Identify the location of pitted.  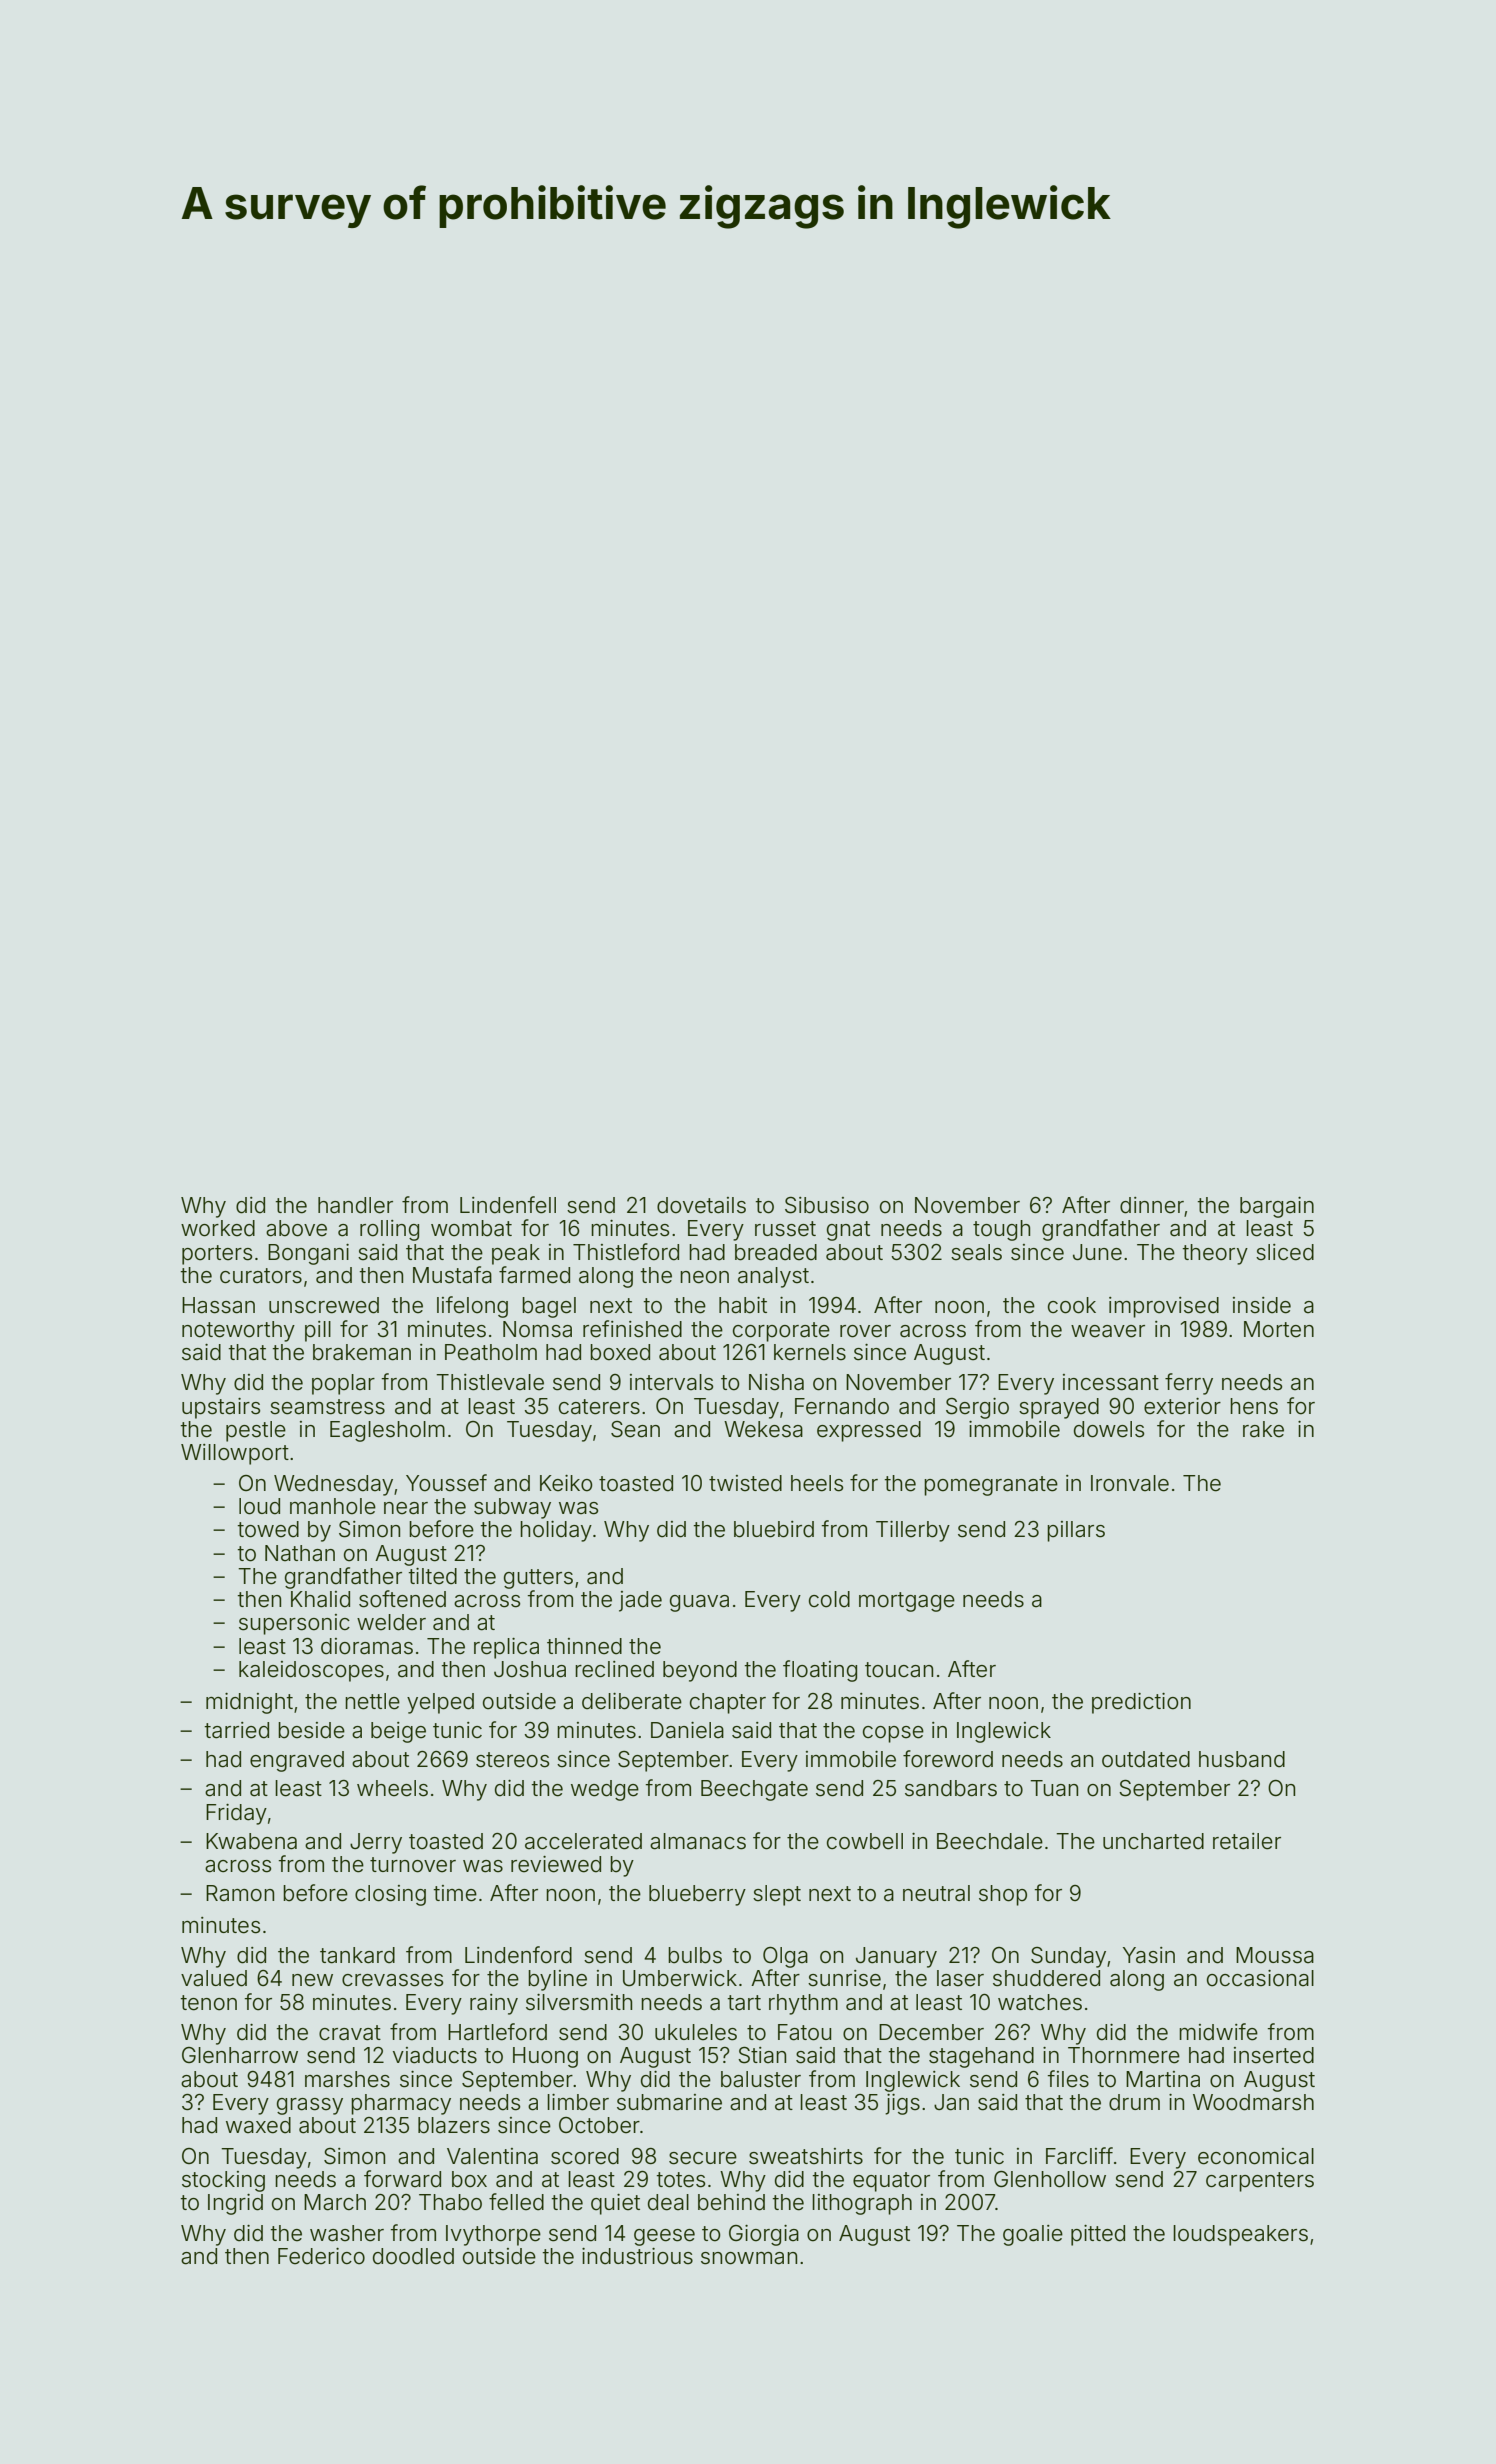
(1098, 2235).
